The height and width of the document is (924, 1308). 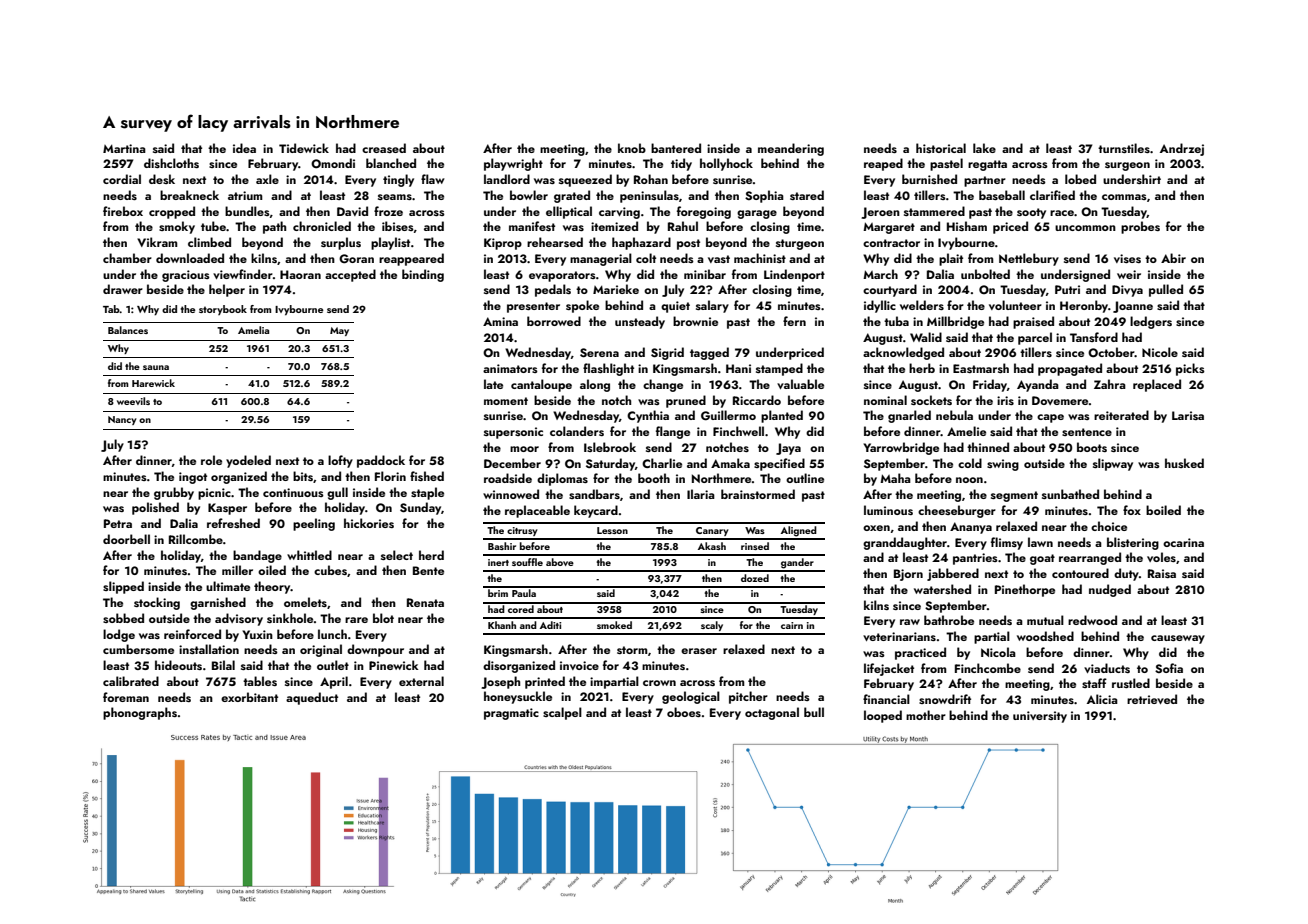 What do you see at coordinates (304, 148) in the document?
I see `Tidewick` at bounding box center [304, 148].
